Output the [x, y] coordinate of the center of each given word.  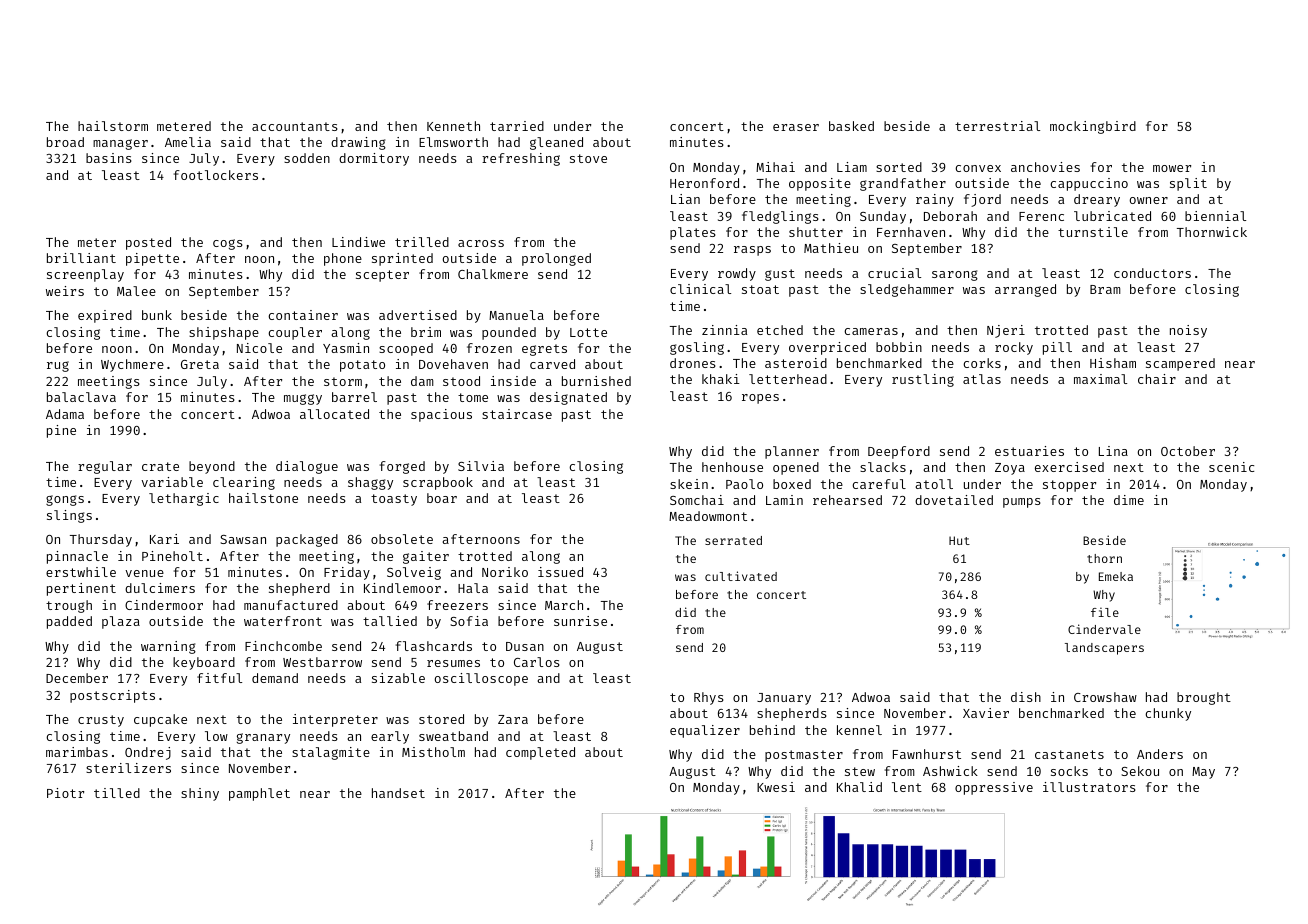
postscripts [112, 696]
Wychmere [132, 365]
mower [1172, 168]
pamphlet [259, 794]
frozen [489, 348]
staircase [517, 414]
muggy [303, 399]
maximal [1100, 379]
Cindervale [1104, 629]
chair [1157, 379]
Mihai [775, 167]
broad [65, 142]
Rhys [709, 698]
